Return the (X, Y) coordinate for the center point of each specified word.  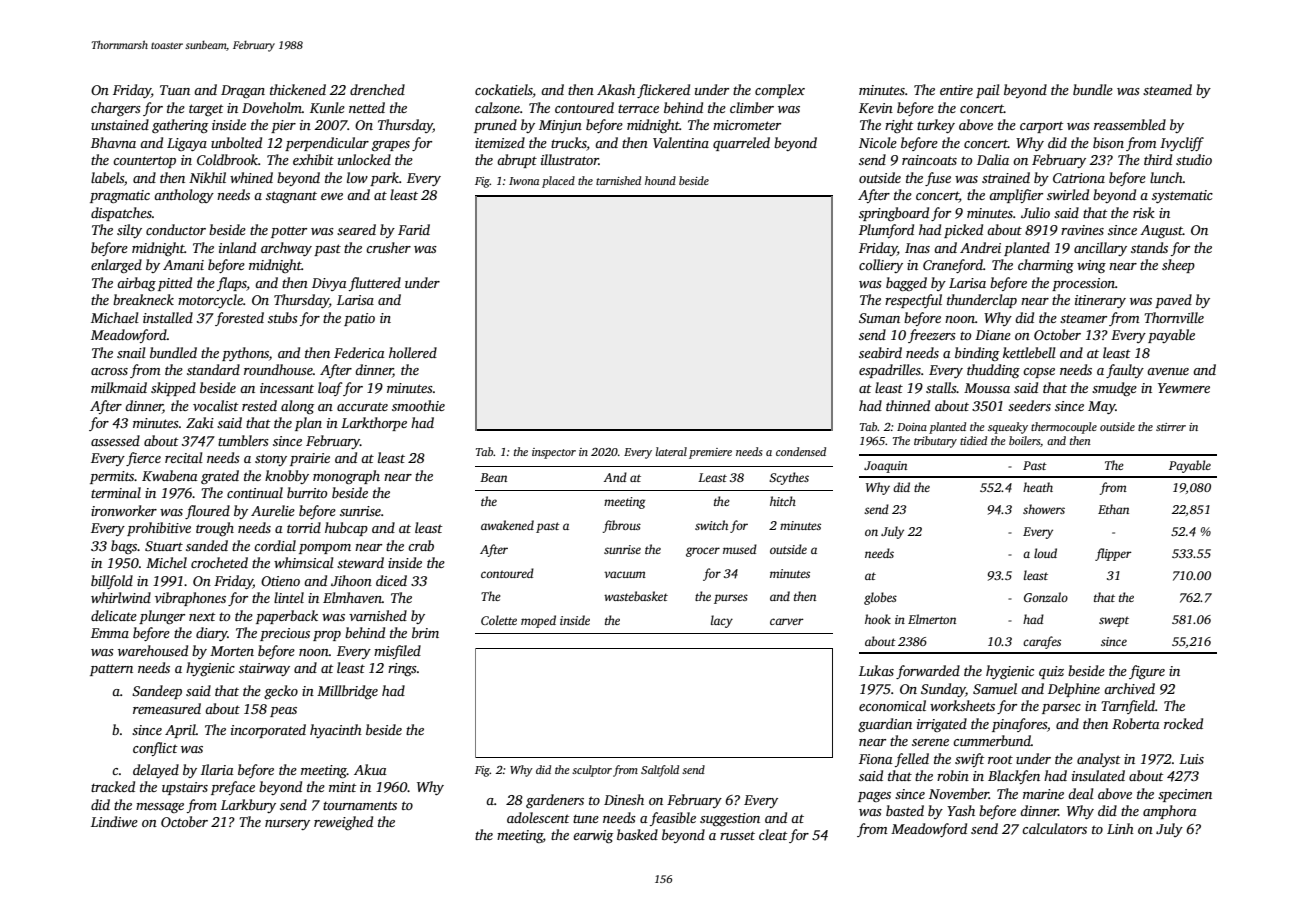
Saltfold (660, 771)
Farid (414, 229)
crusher (388, 247)
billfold (112, 582)
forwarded (928, 672)
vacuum (625, 574)
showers (1044, 509)
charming (1046, 266)
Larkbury (248, 806)
